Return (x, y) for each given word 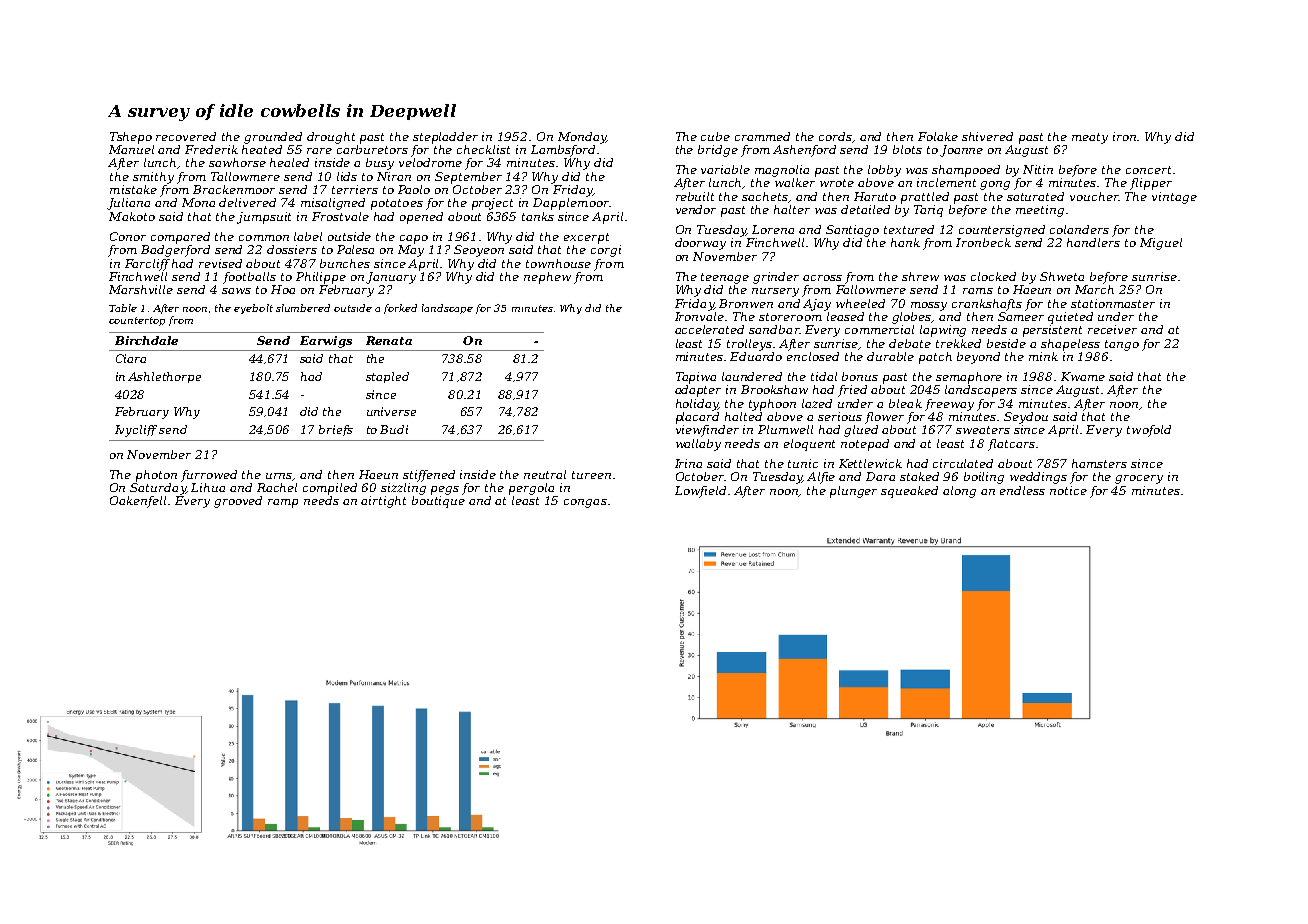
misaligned (333, 204)
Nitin (1038, 169)
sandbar (774, 329)
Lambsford (563, 151)
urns (279, 477)
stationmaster (1113, 303)
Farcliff (147, 265)
